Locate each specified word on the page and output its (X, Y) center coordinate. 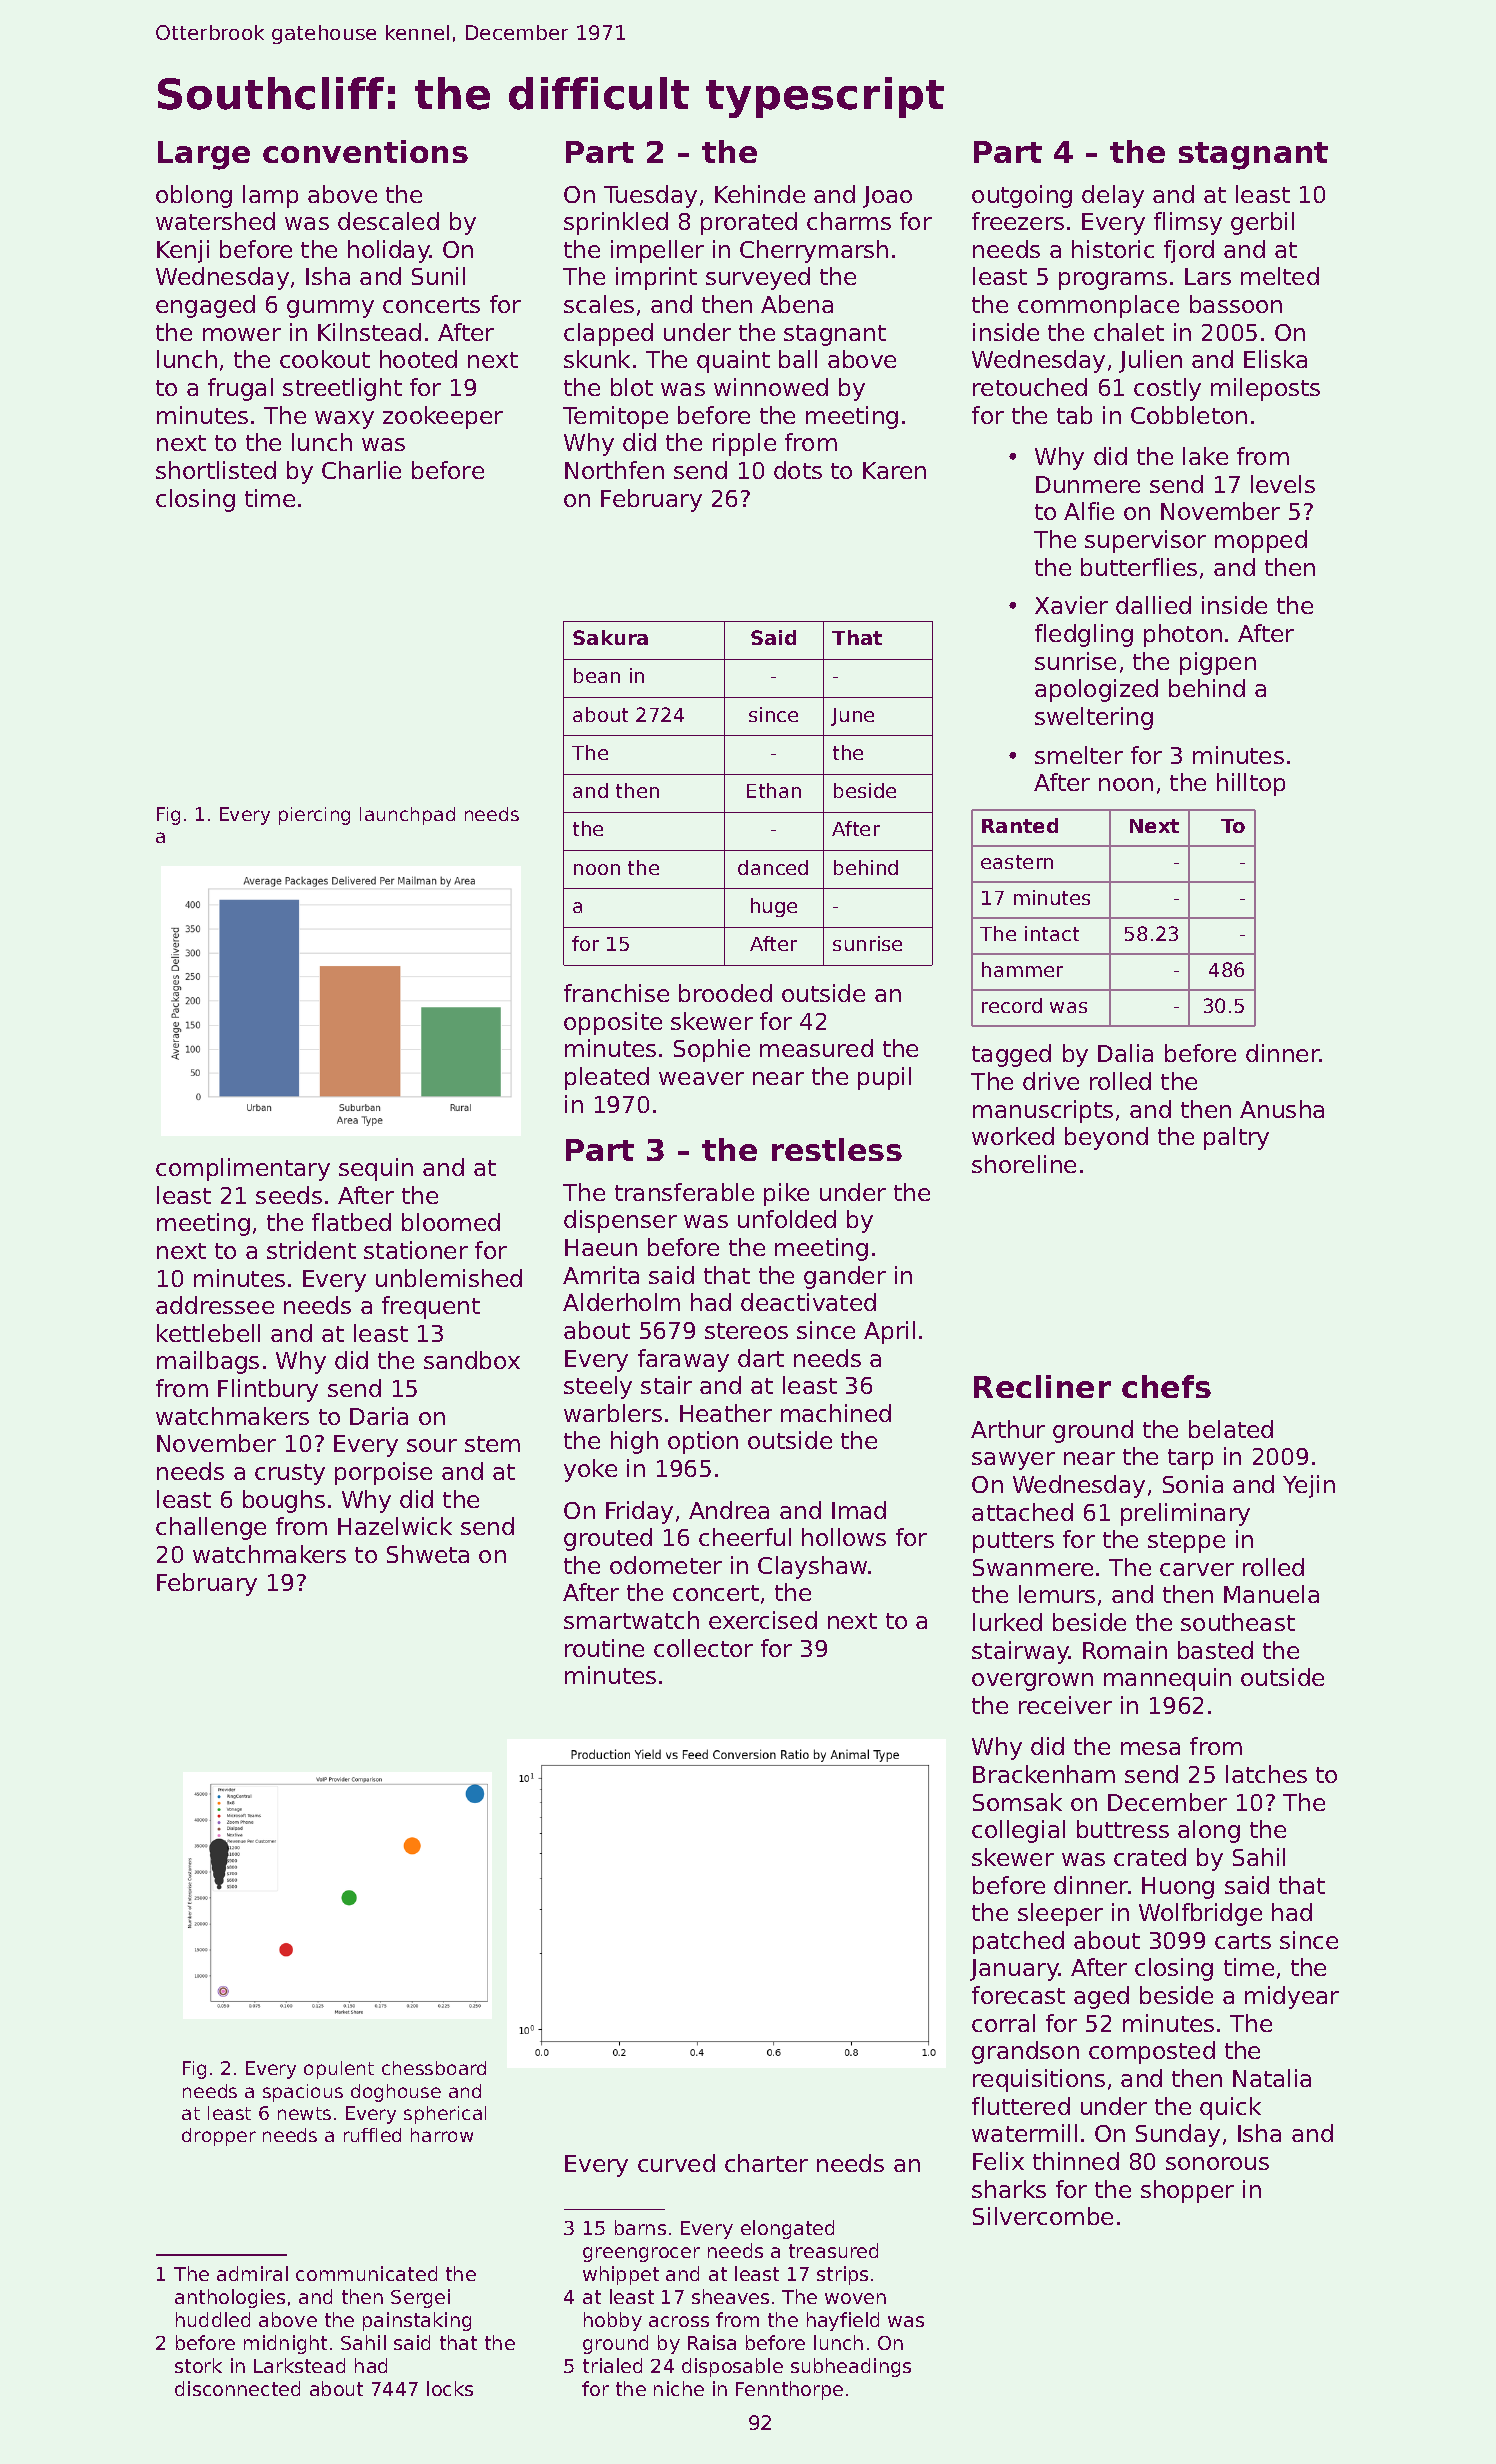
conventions (365, 151)
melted (1280, 276)
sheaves (730, 2296)
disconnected (237, 2388)
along (1209, 1831)
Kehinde (760, 194)
